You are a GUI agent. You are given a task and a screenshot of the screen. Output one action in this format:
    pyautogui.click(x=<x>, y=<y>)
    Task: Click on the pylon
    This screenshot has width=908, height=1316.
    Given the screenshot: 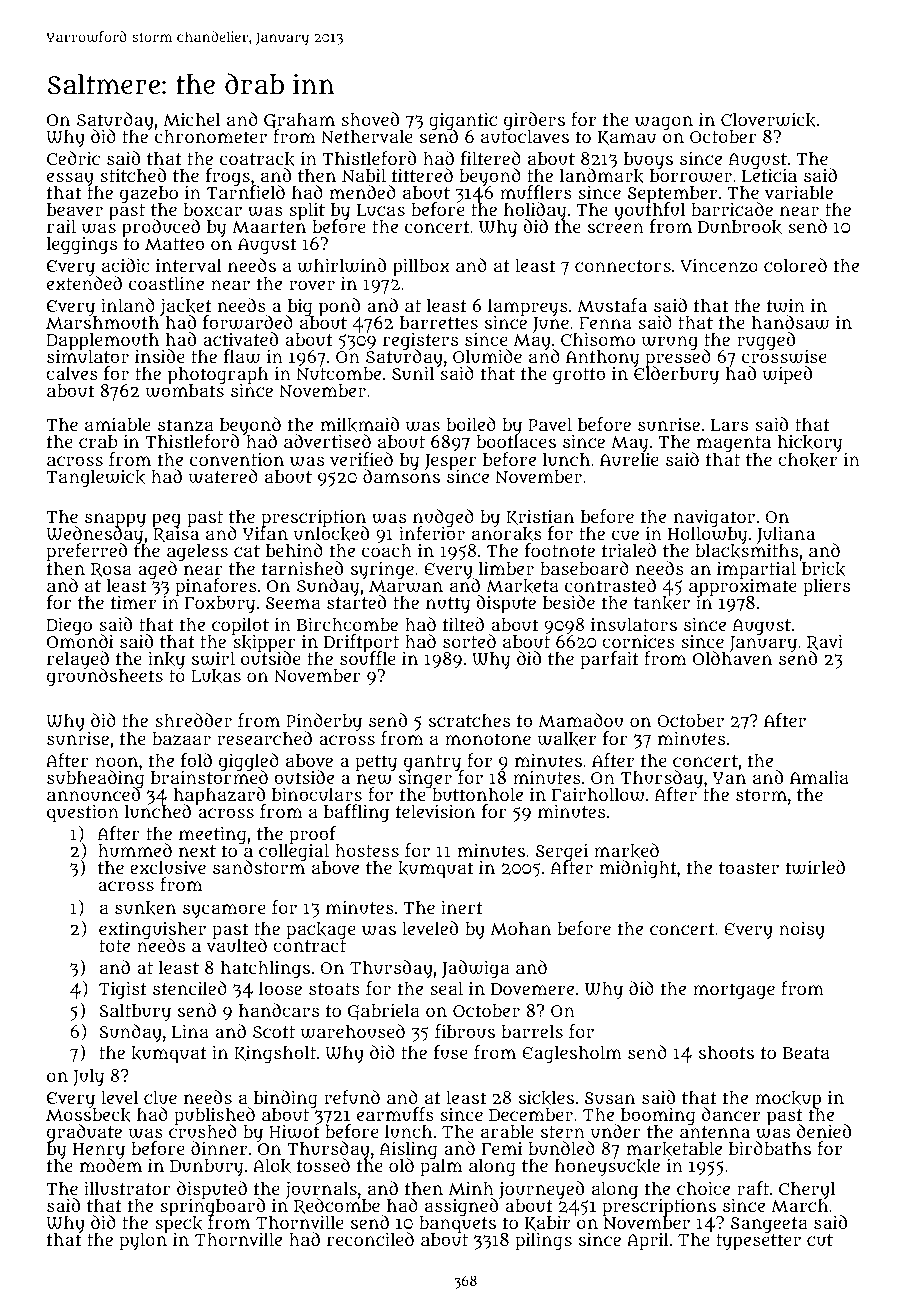 What is the action you would take?
    pyautogui.click(x=144, y=1242)
